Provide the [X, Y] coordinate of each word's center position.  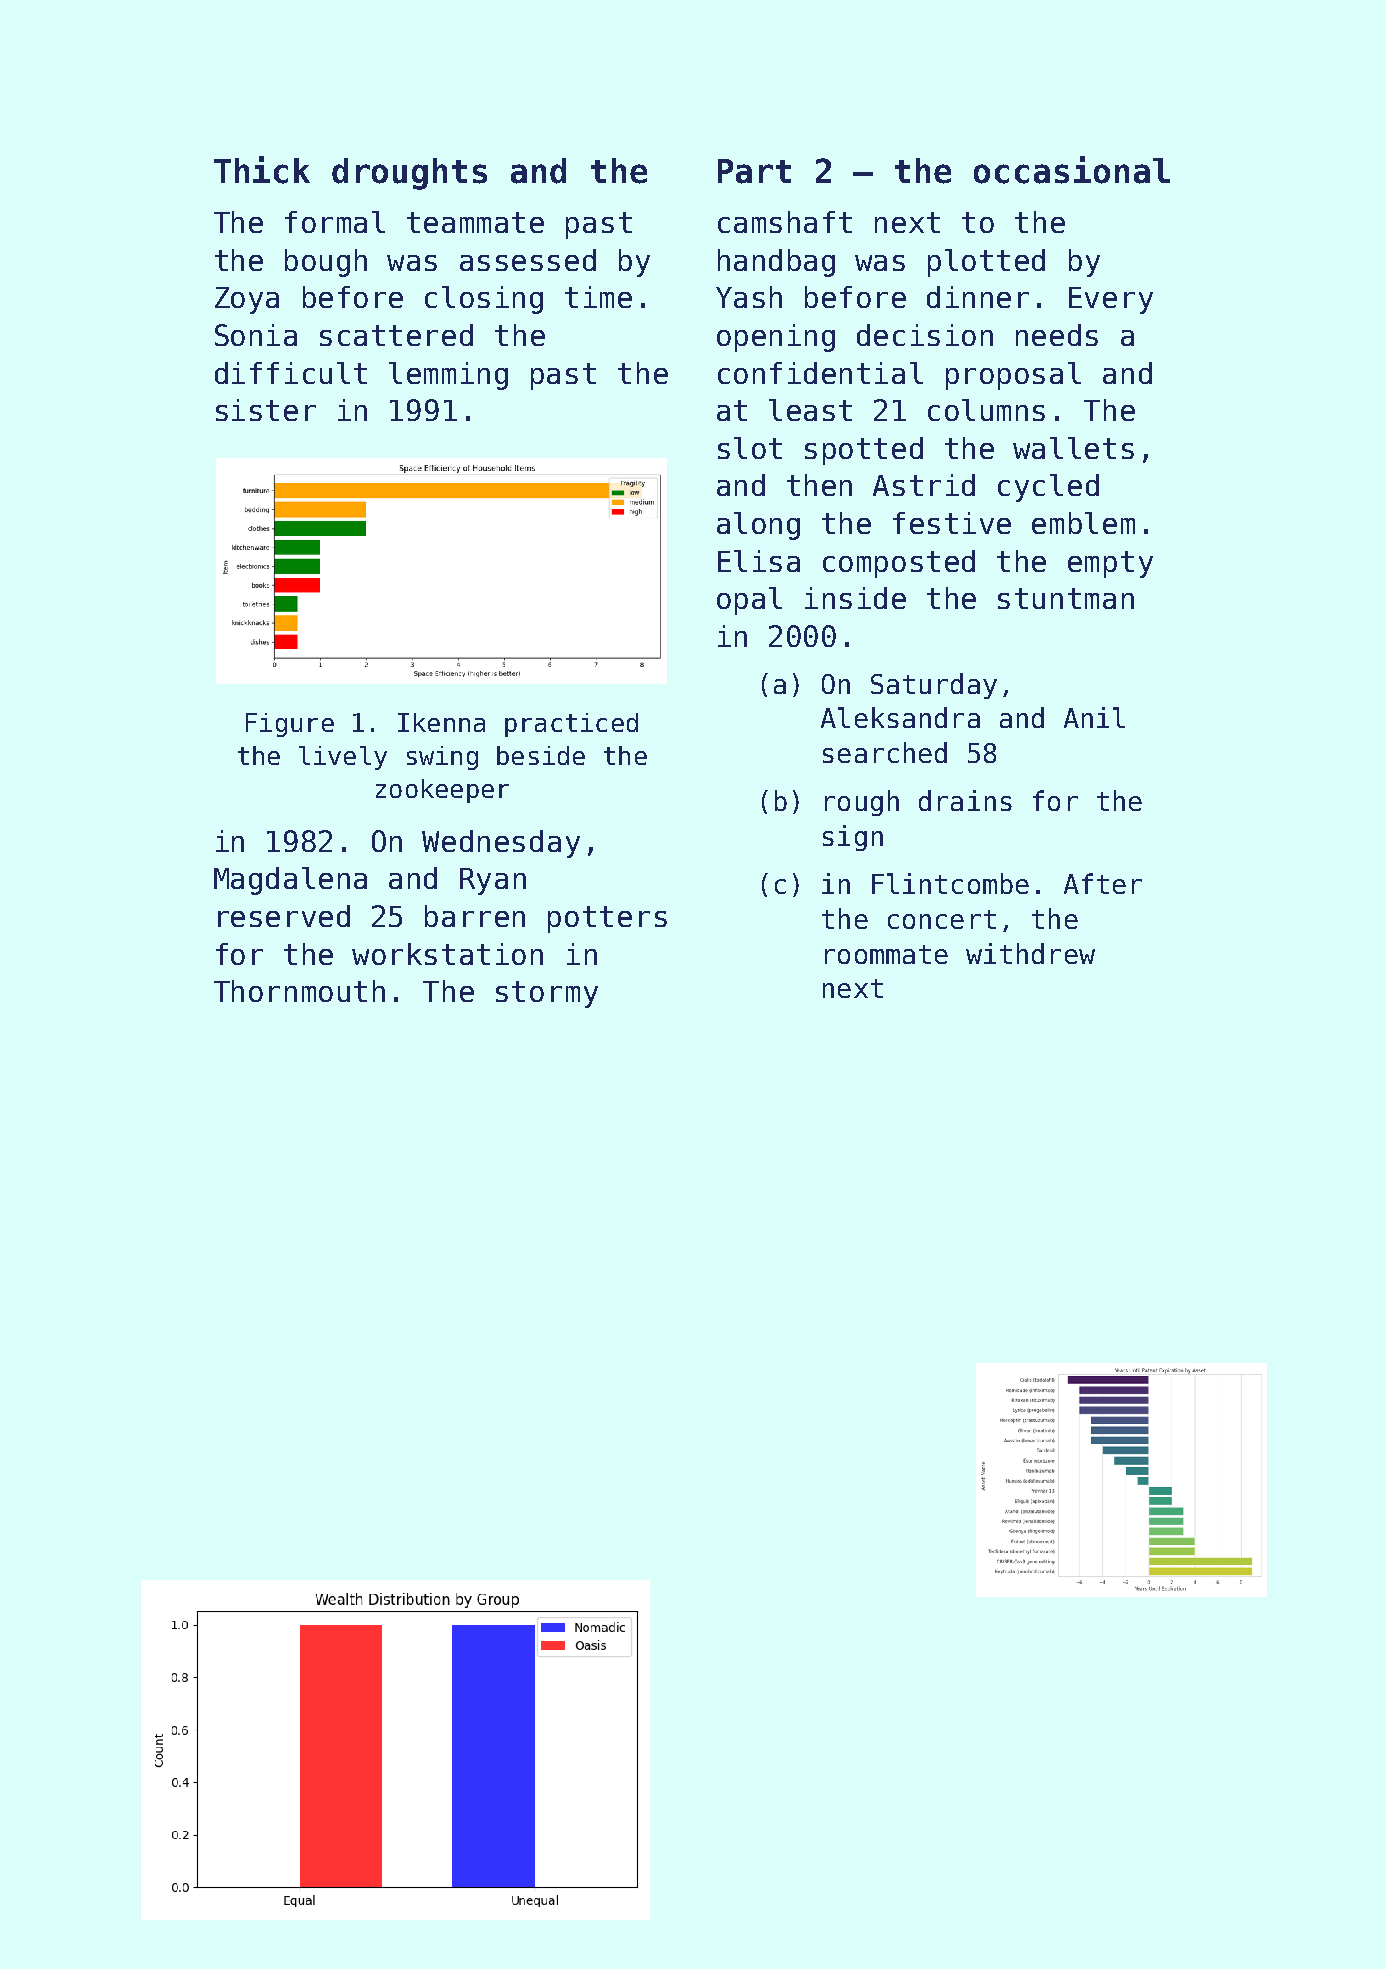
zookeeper [442, 791]
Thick [262, 170]
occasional [1072, 170]
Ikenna [441, 722]
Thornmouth [299, 991]
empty [1110, 564]
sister [266, 410]
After [1103, 883]
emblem [1083, 523]
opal [749, 601]
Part [754, 171]
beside [541, 755]
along [758, 526]
